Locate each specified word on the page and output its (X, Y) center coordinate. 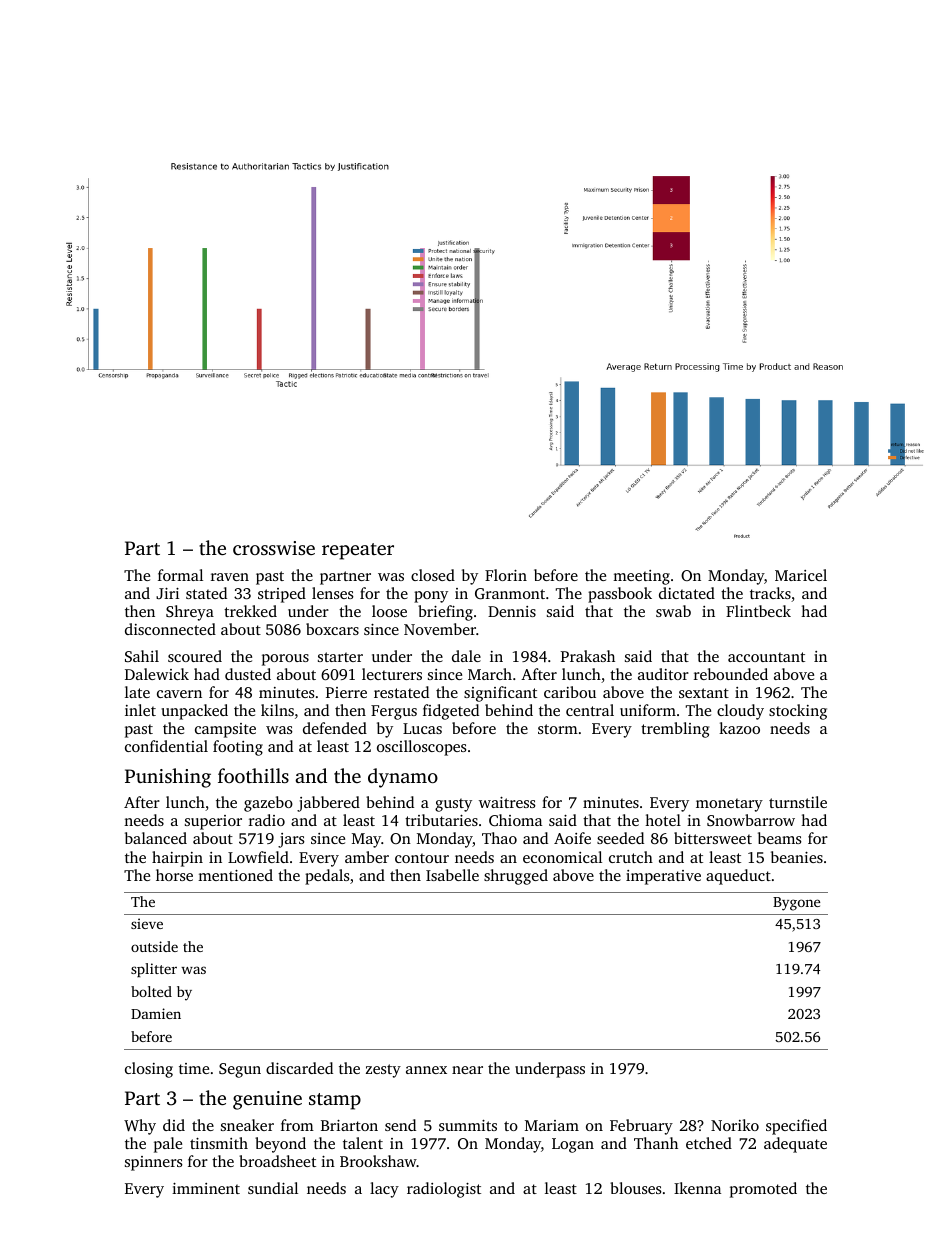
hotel (663, 820)
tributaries (441, 820)
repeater (358, 551)
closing (149, 1070)
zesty (383, 1071)
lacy (384, 1190)
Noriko (735, 1125)
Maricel (801, 575)
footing (238, 748)
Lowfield (258, 857)
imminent (206, 1188)
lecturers (392, 674)
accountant (766, 657)
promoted (763, 1190)
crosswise (274, 548)
